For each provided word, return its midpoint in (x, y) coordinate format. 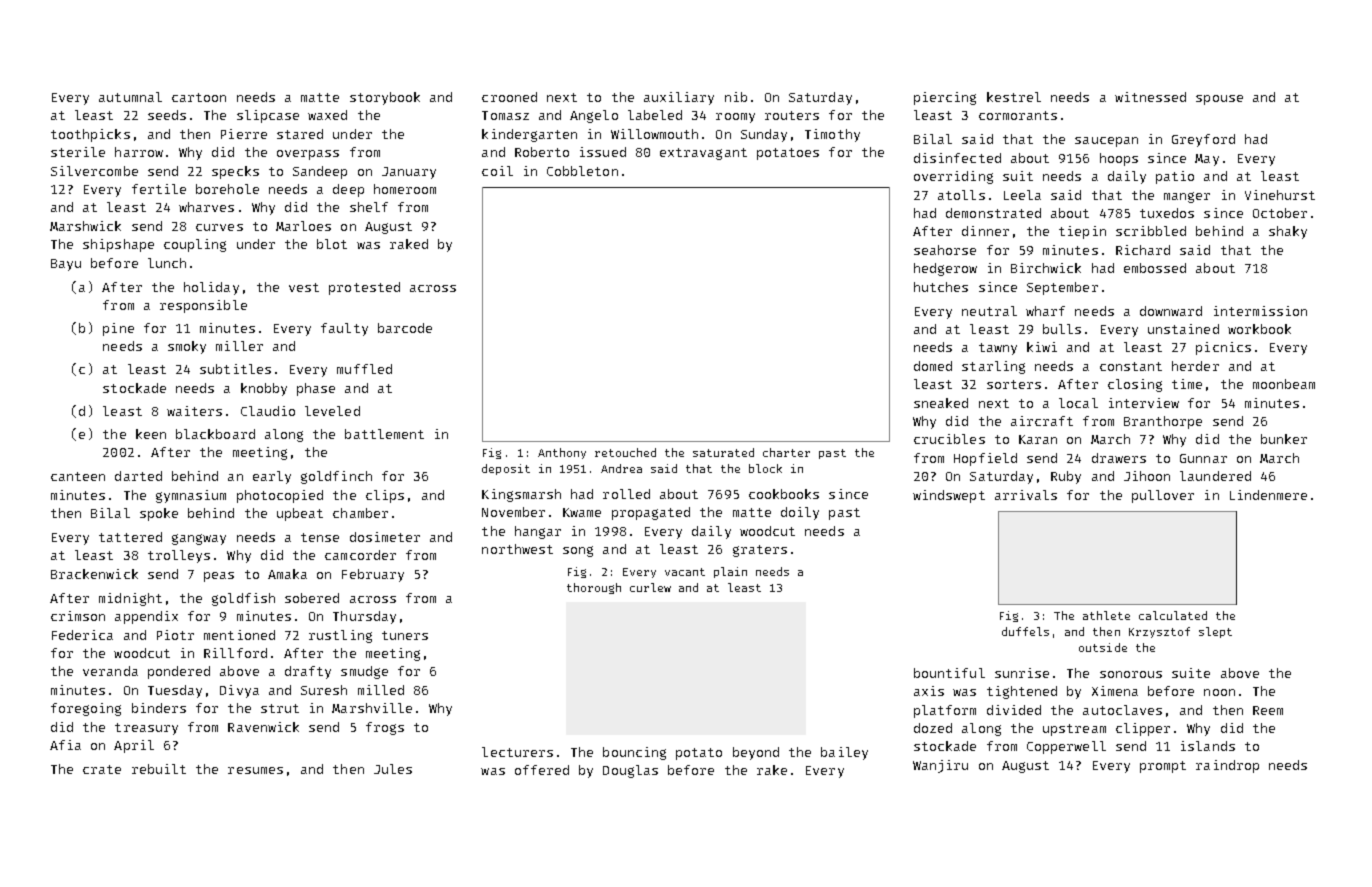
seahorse (945, 250)
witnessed (1150, 97)
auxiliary (679, 98)
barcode (405, 328)
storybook (385, 98)
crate (102, 769)
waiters (194, 411)
